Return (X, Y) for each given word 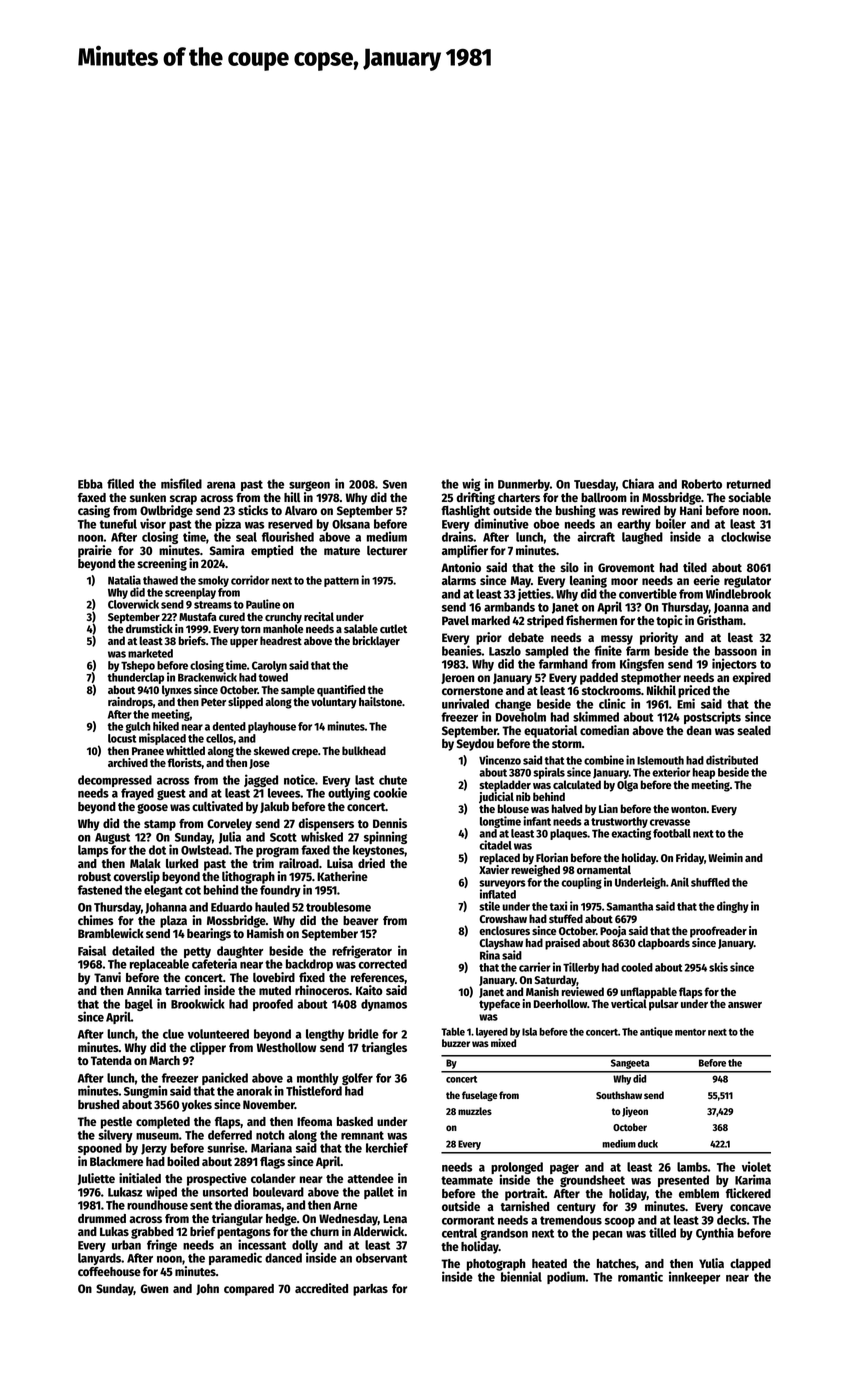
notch (270, 1135)
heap (704, 773)
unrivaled (465, 703)
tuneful (118, 524)
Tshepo (138, 666)
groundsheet (592, 1181)
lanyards (99, 1259)
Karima (753, 1179)
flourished (288, 536)
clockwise (746, 536)
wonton (688, 809)
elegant (163, 891)
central (459, 1233)
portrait (525, 1194)
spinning (385, 837)
